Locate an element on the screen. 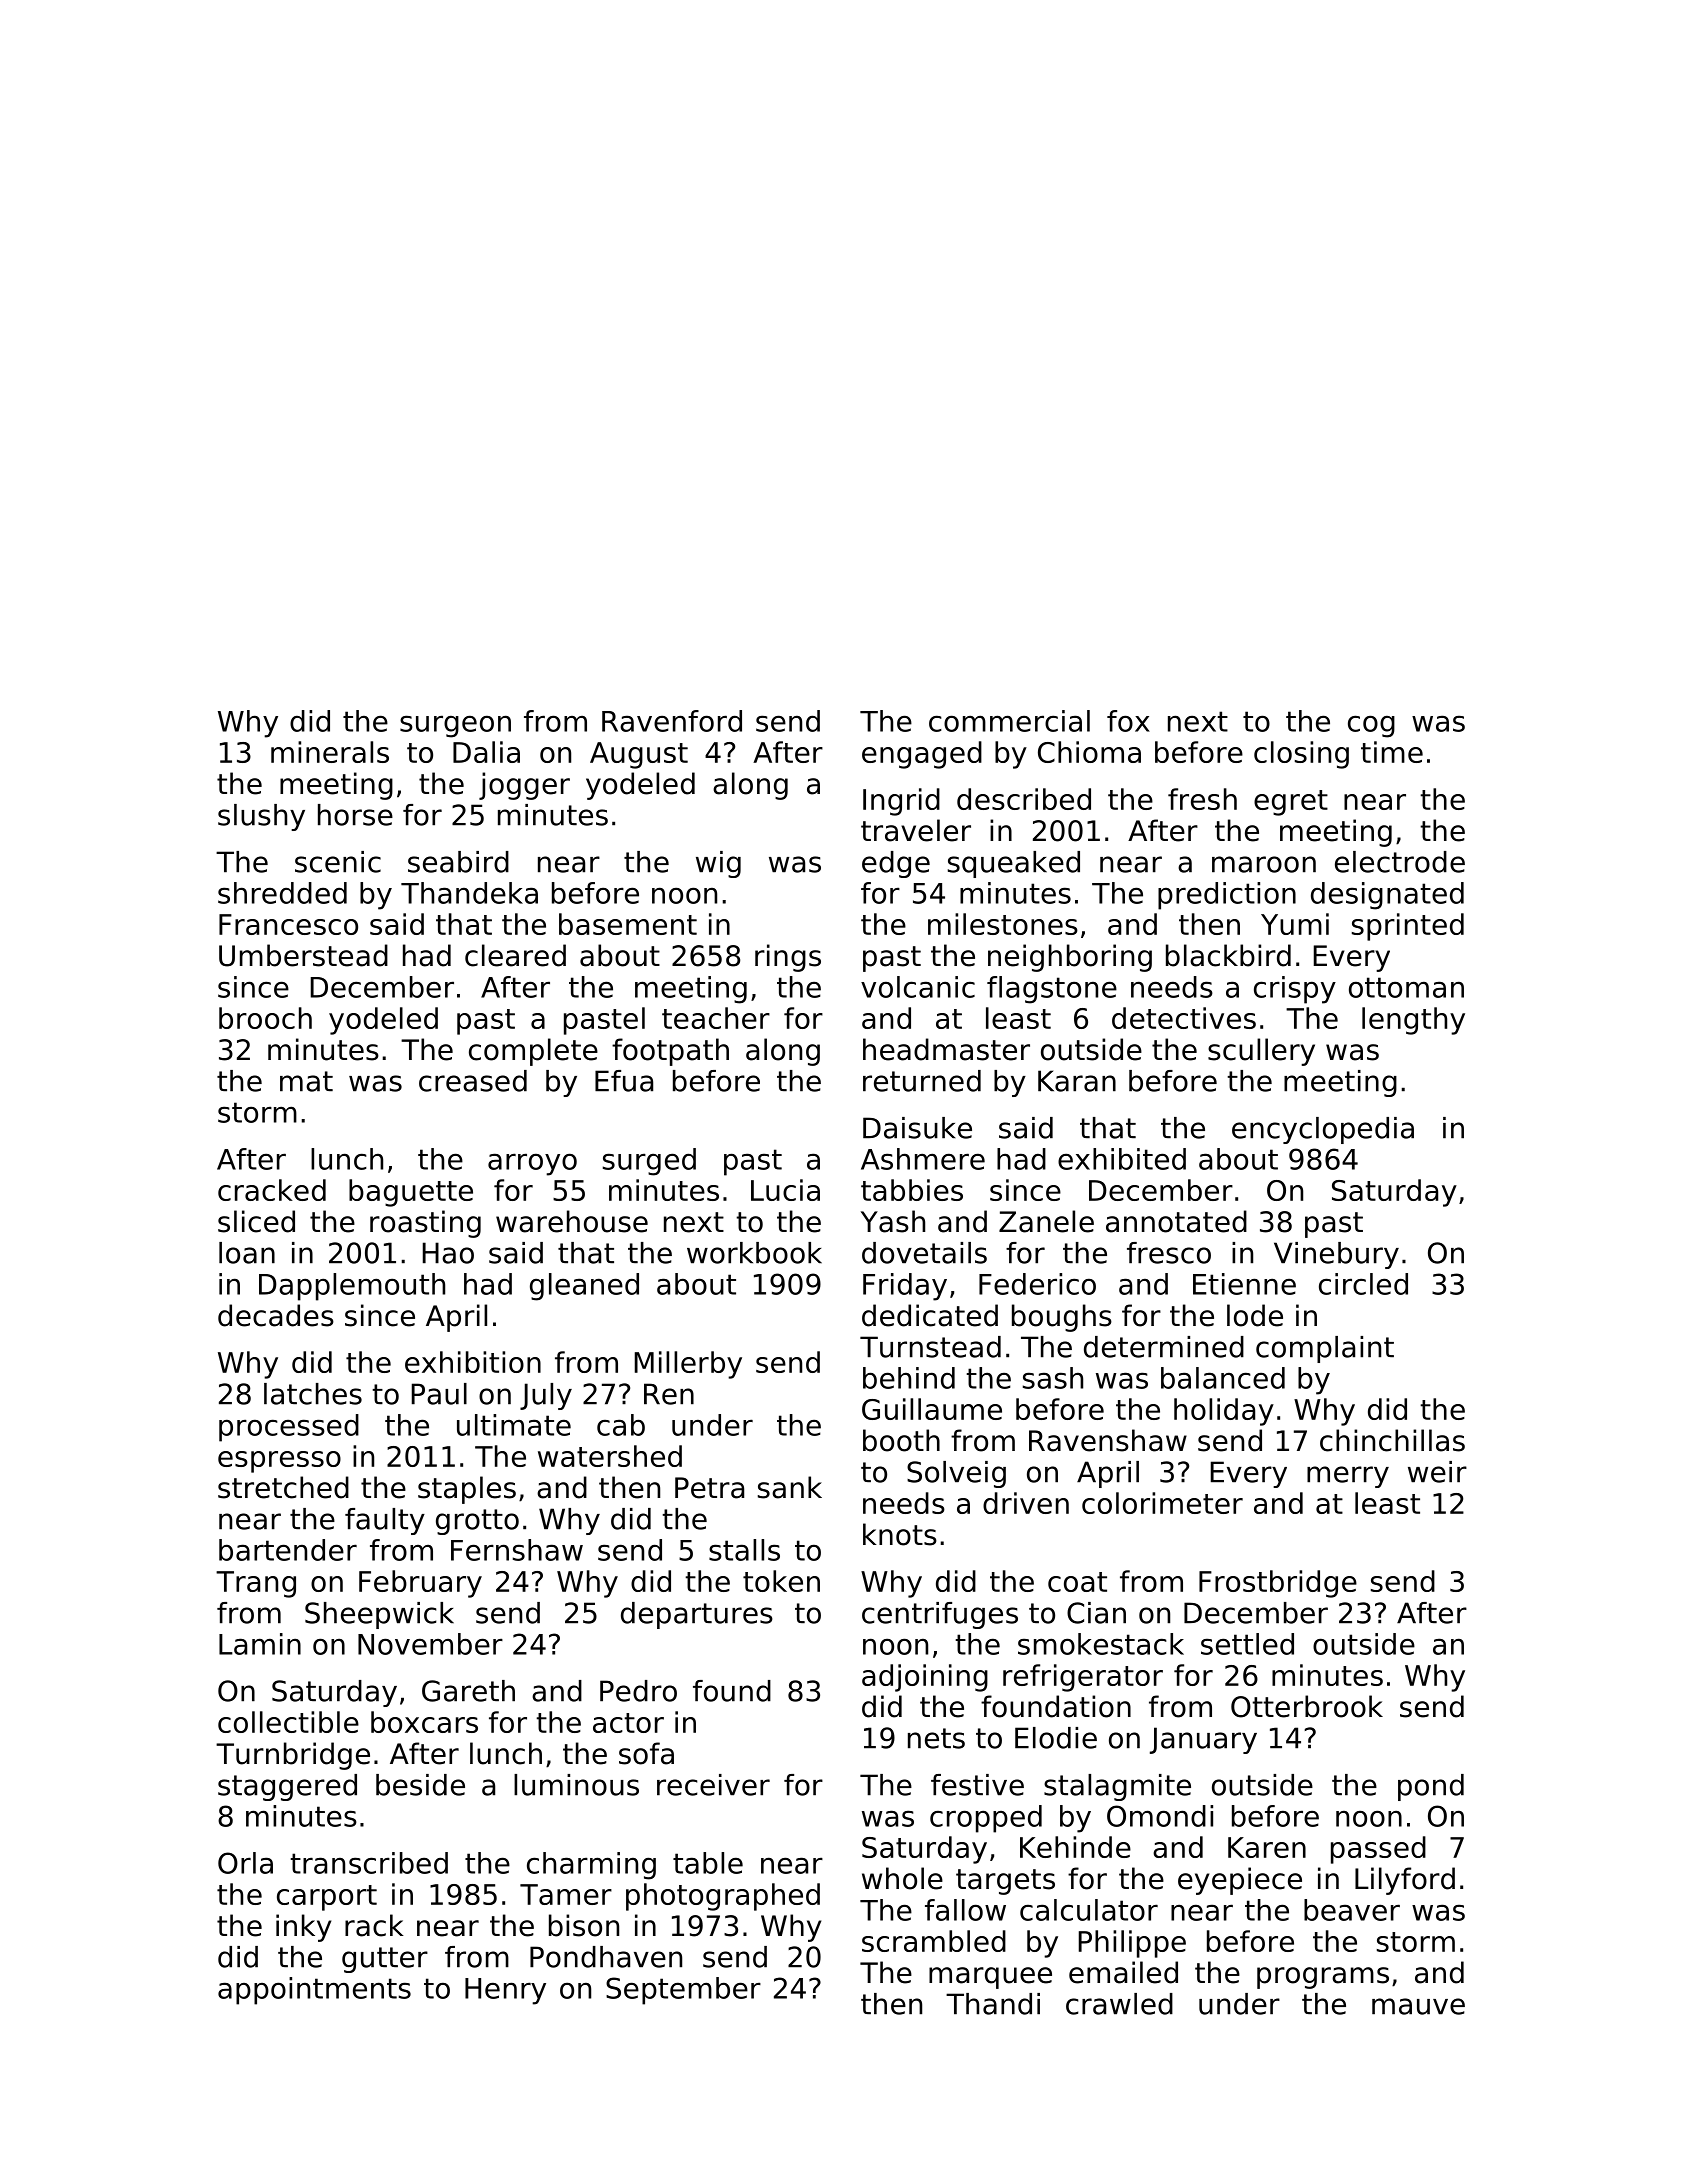 This screenshot has height=2178, width=1683. September is located at coordinates (683, 1991).
